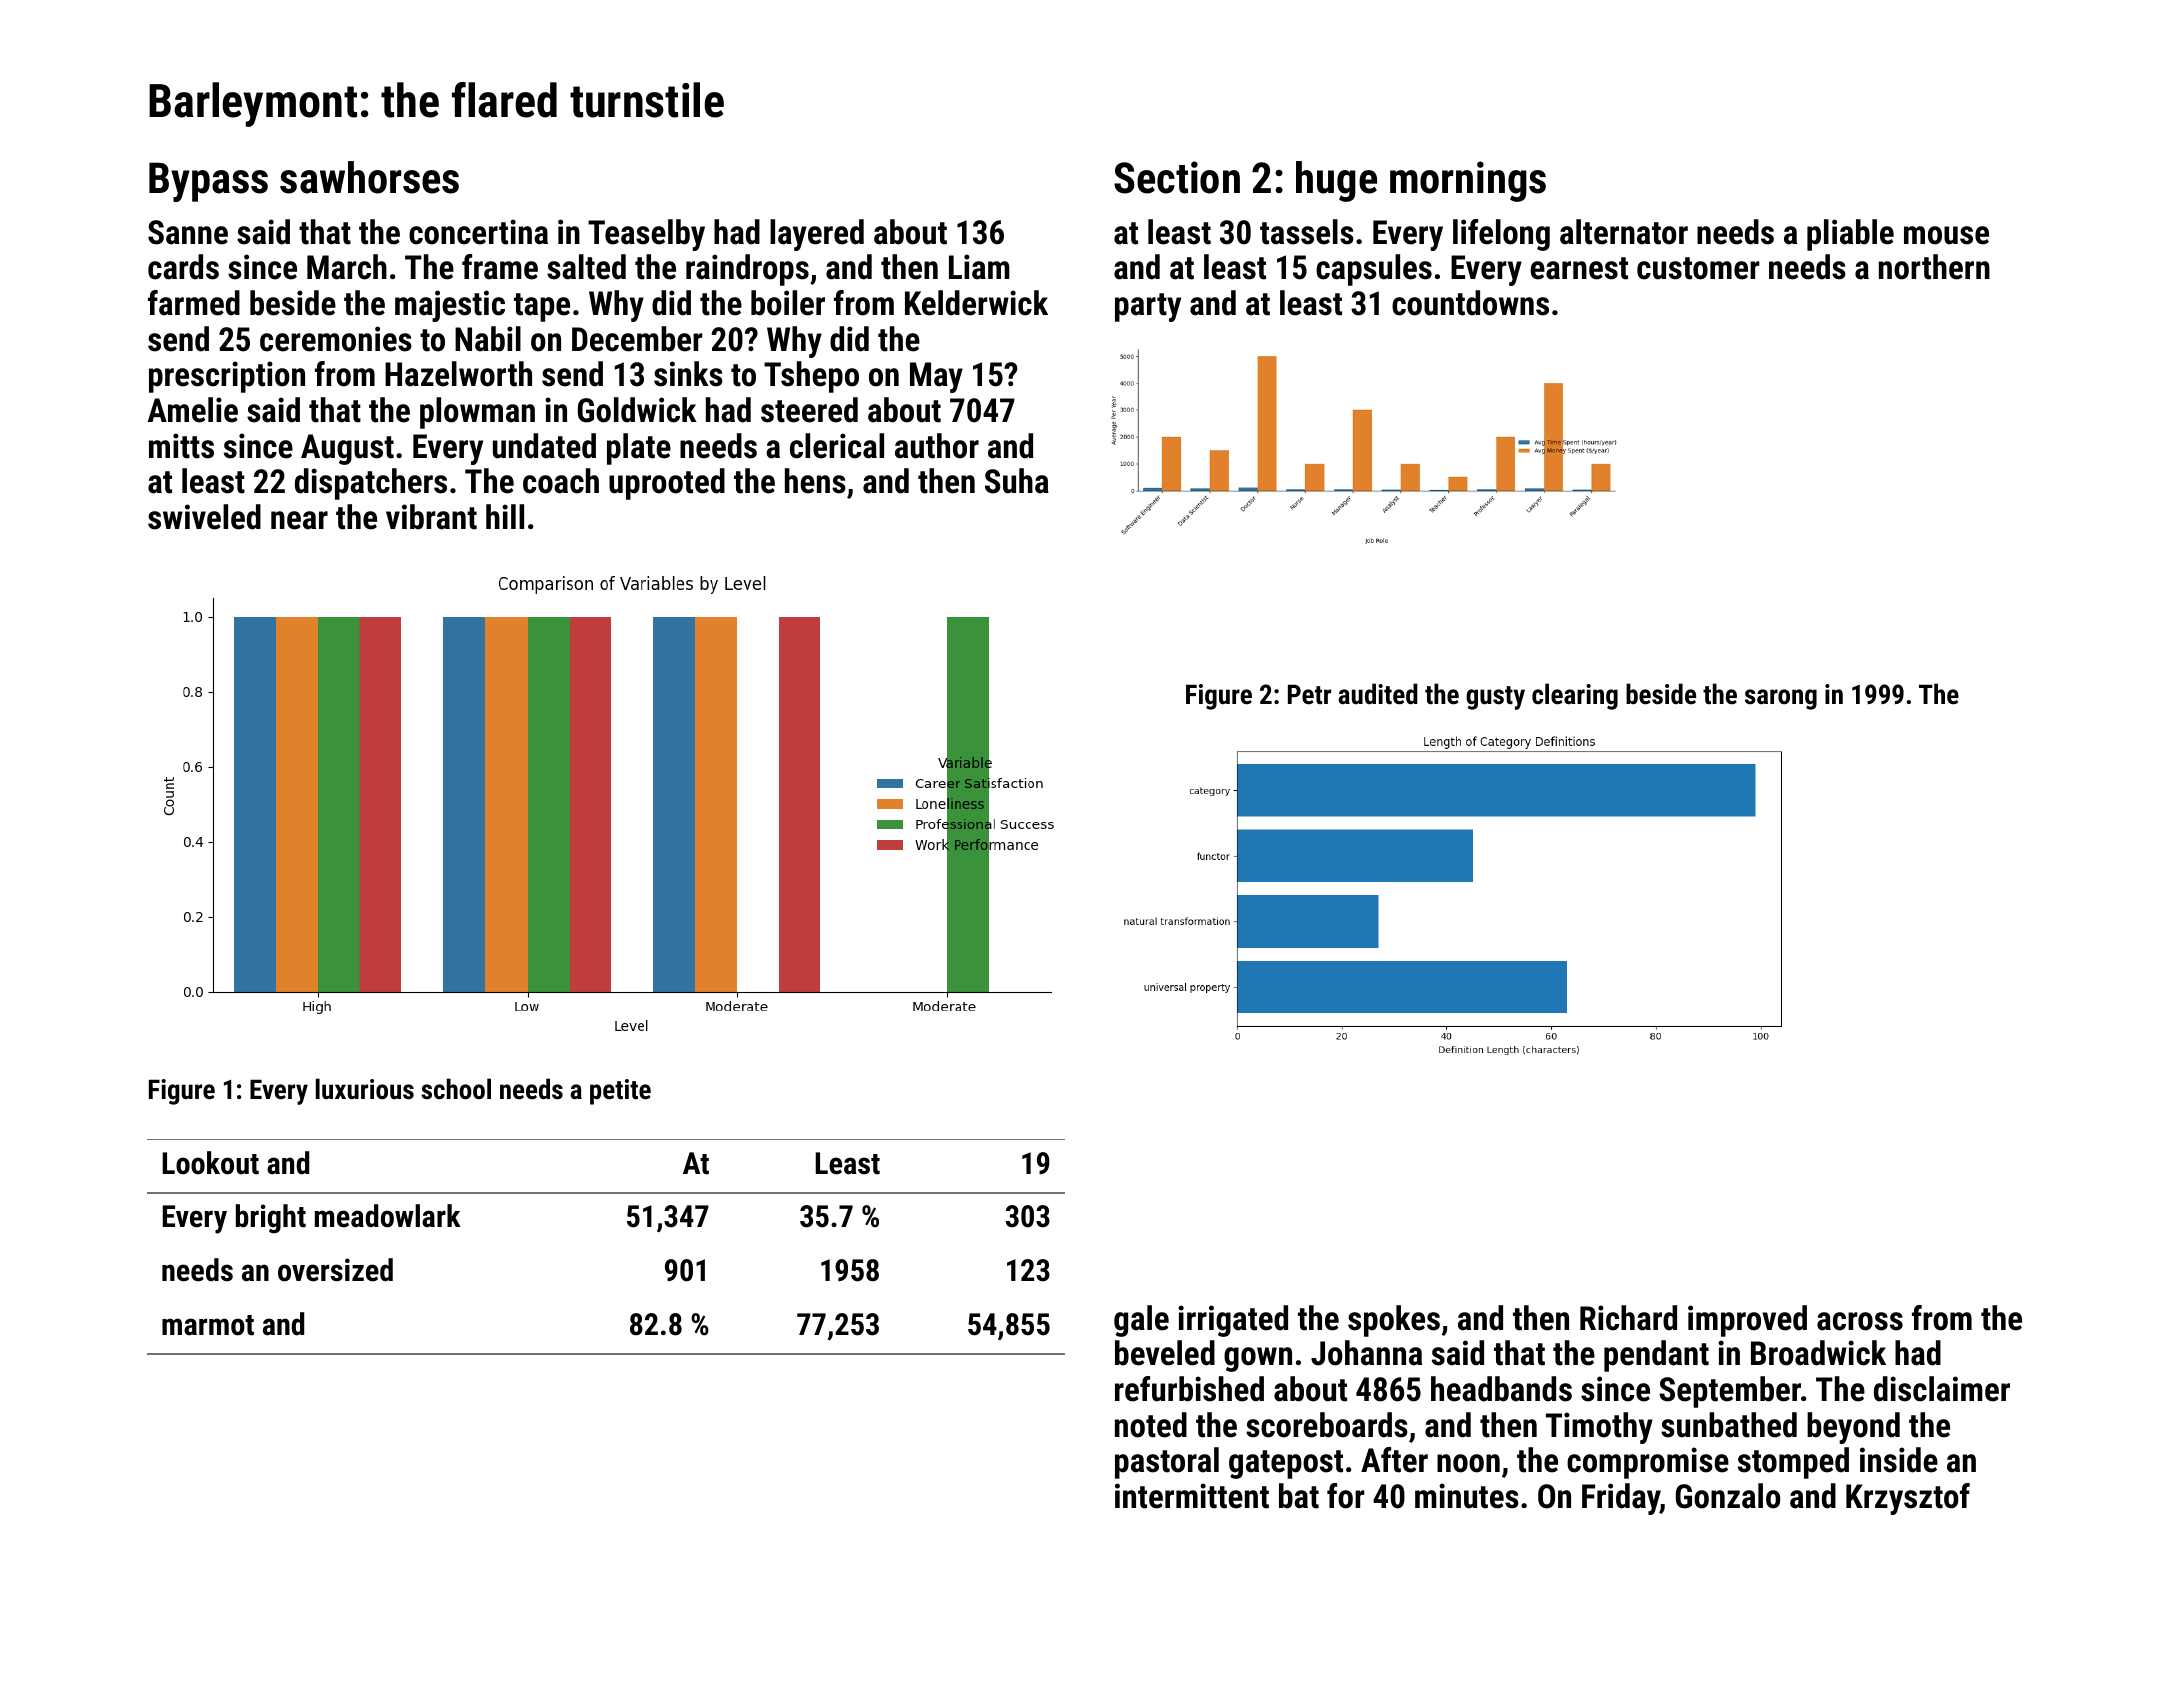 The image size is (2178, 1683). What do you see at coordinates (450, 306) in the screenshot?
I see `majestic` at bounding box center [450, 306].
